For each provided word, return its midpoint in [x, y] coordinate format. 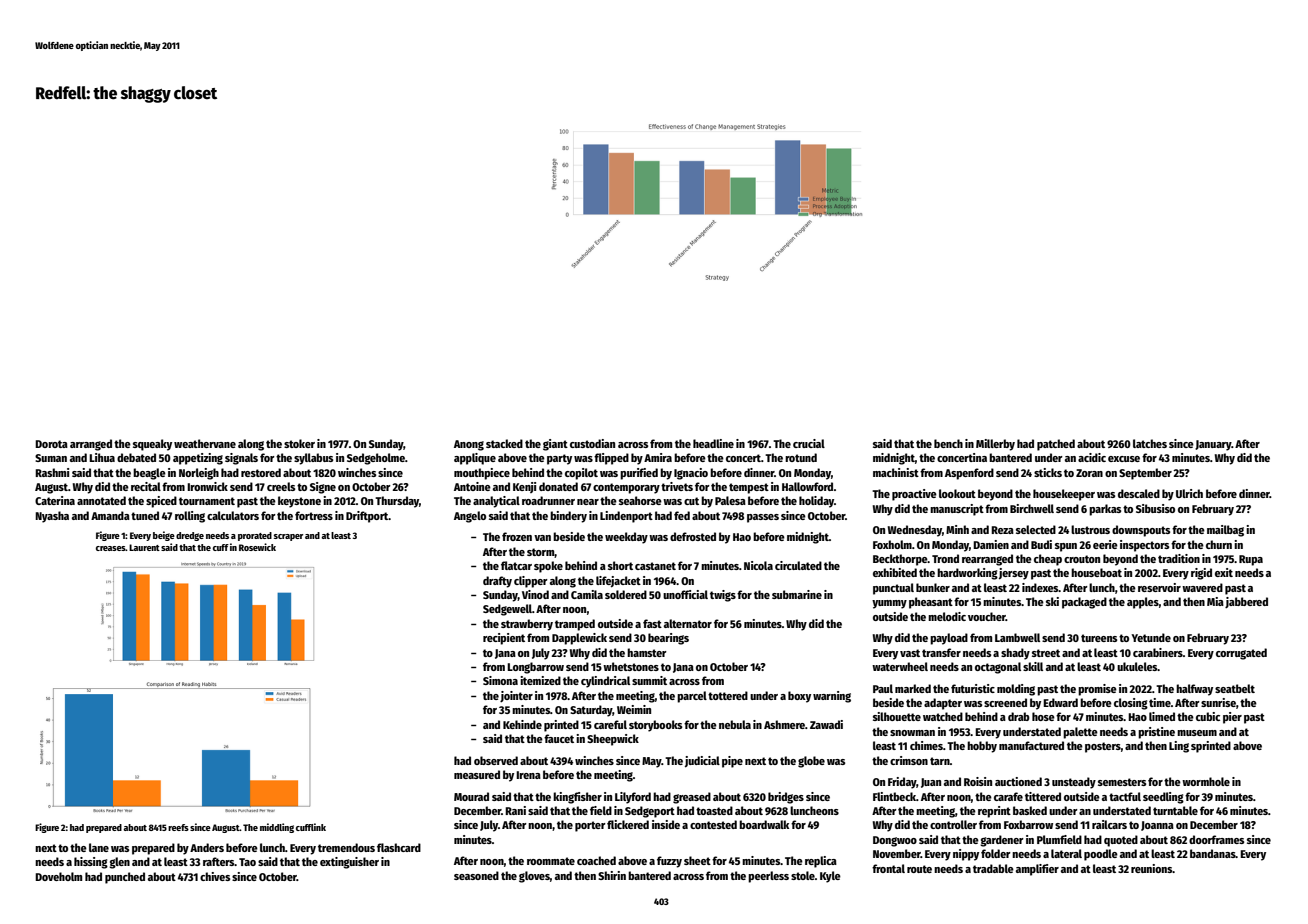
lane [99, 847]
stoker [299, 443]
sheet [697, 860]
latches [1150, 443]
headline [713, 443]
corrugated [1241, 654]
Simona [500, 680]
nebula [735, 724]
